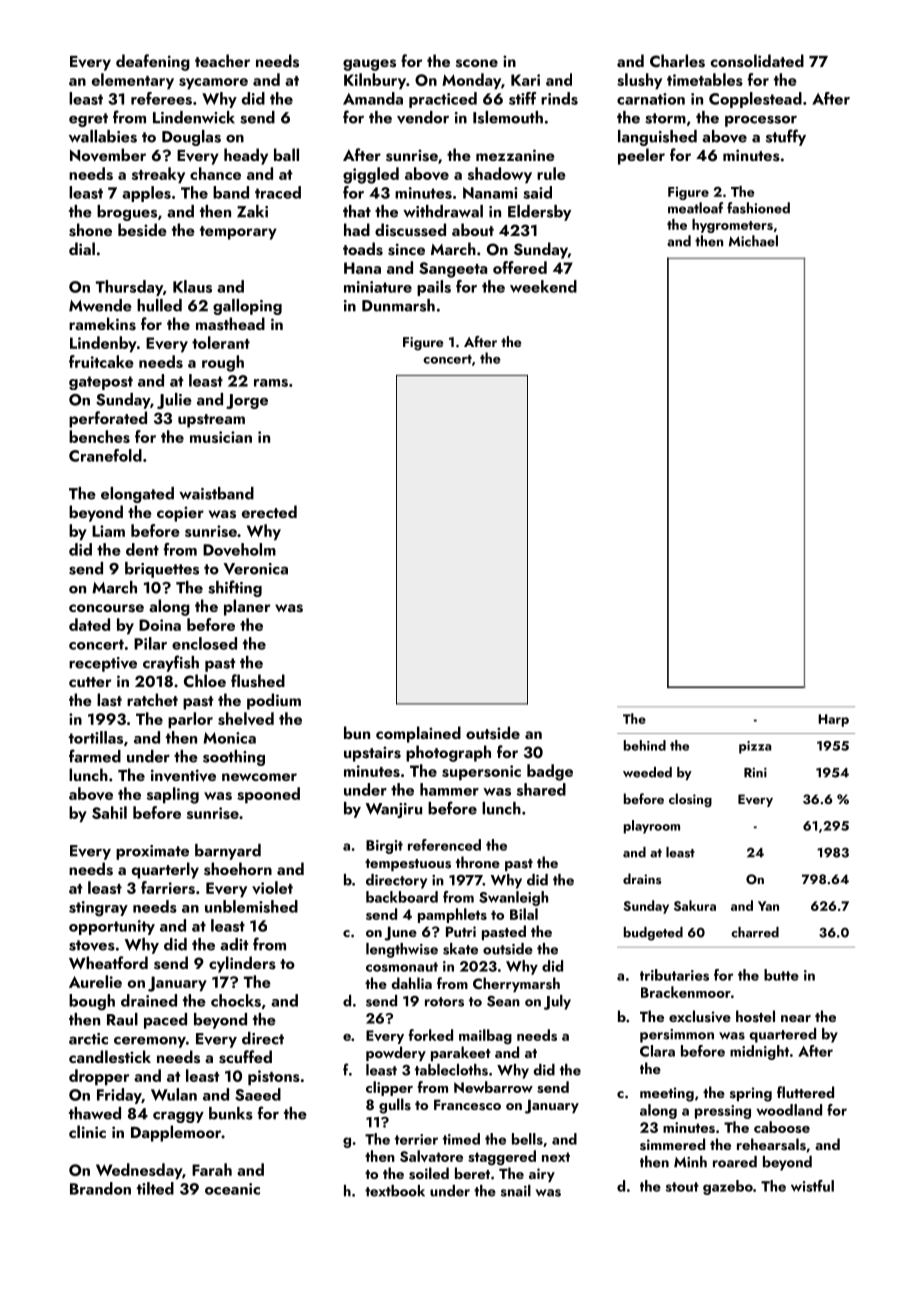  What do you see at coordinates (493, 1087) in the screenshot?
I see `Newbarrow` at bounding box center [493, 1087].
